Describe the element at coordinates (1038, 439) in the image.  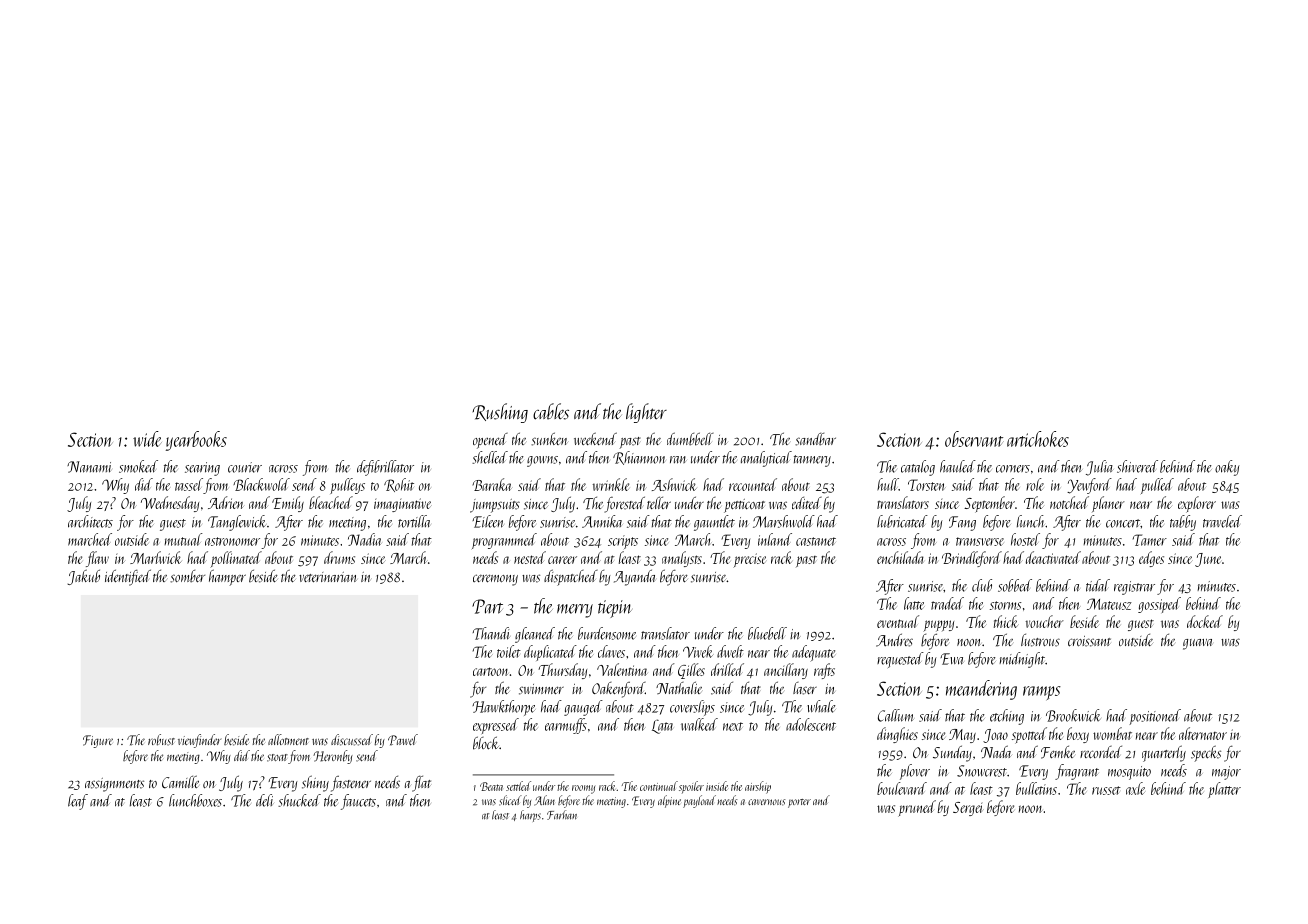
I see `artichokes` at that location.
